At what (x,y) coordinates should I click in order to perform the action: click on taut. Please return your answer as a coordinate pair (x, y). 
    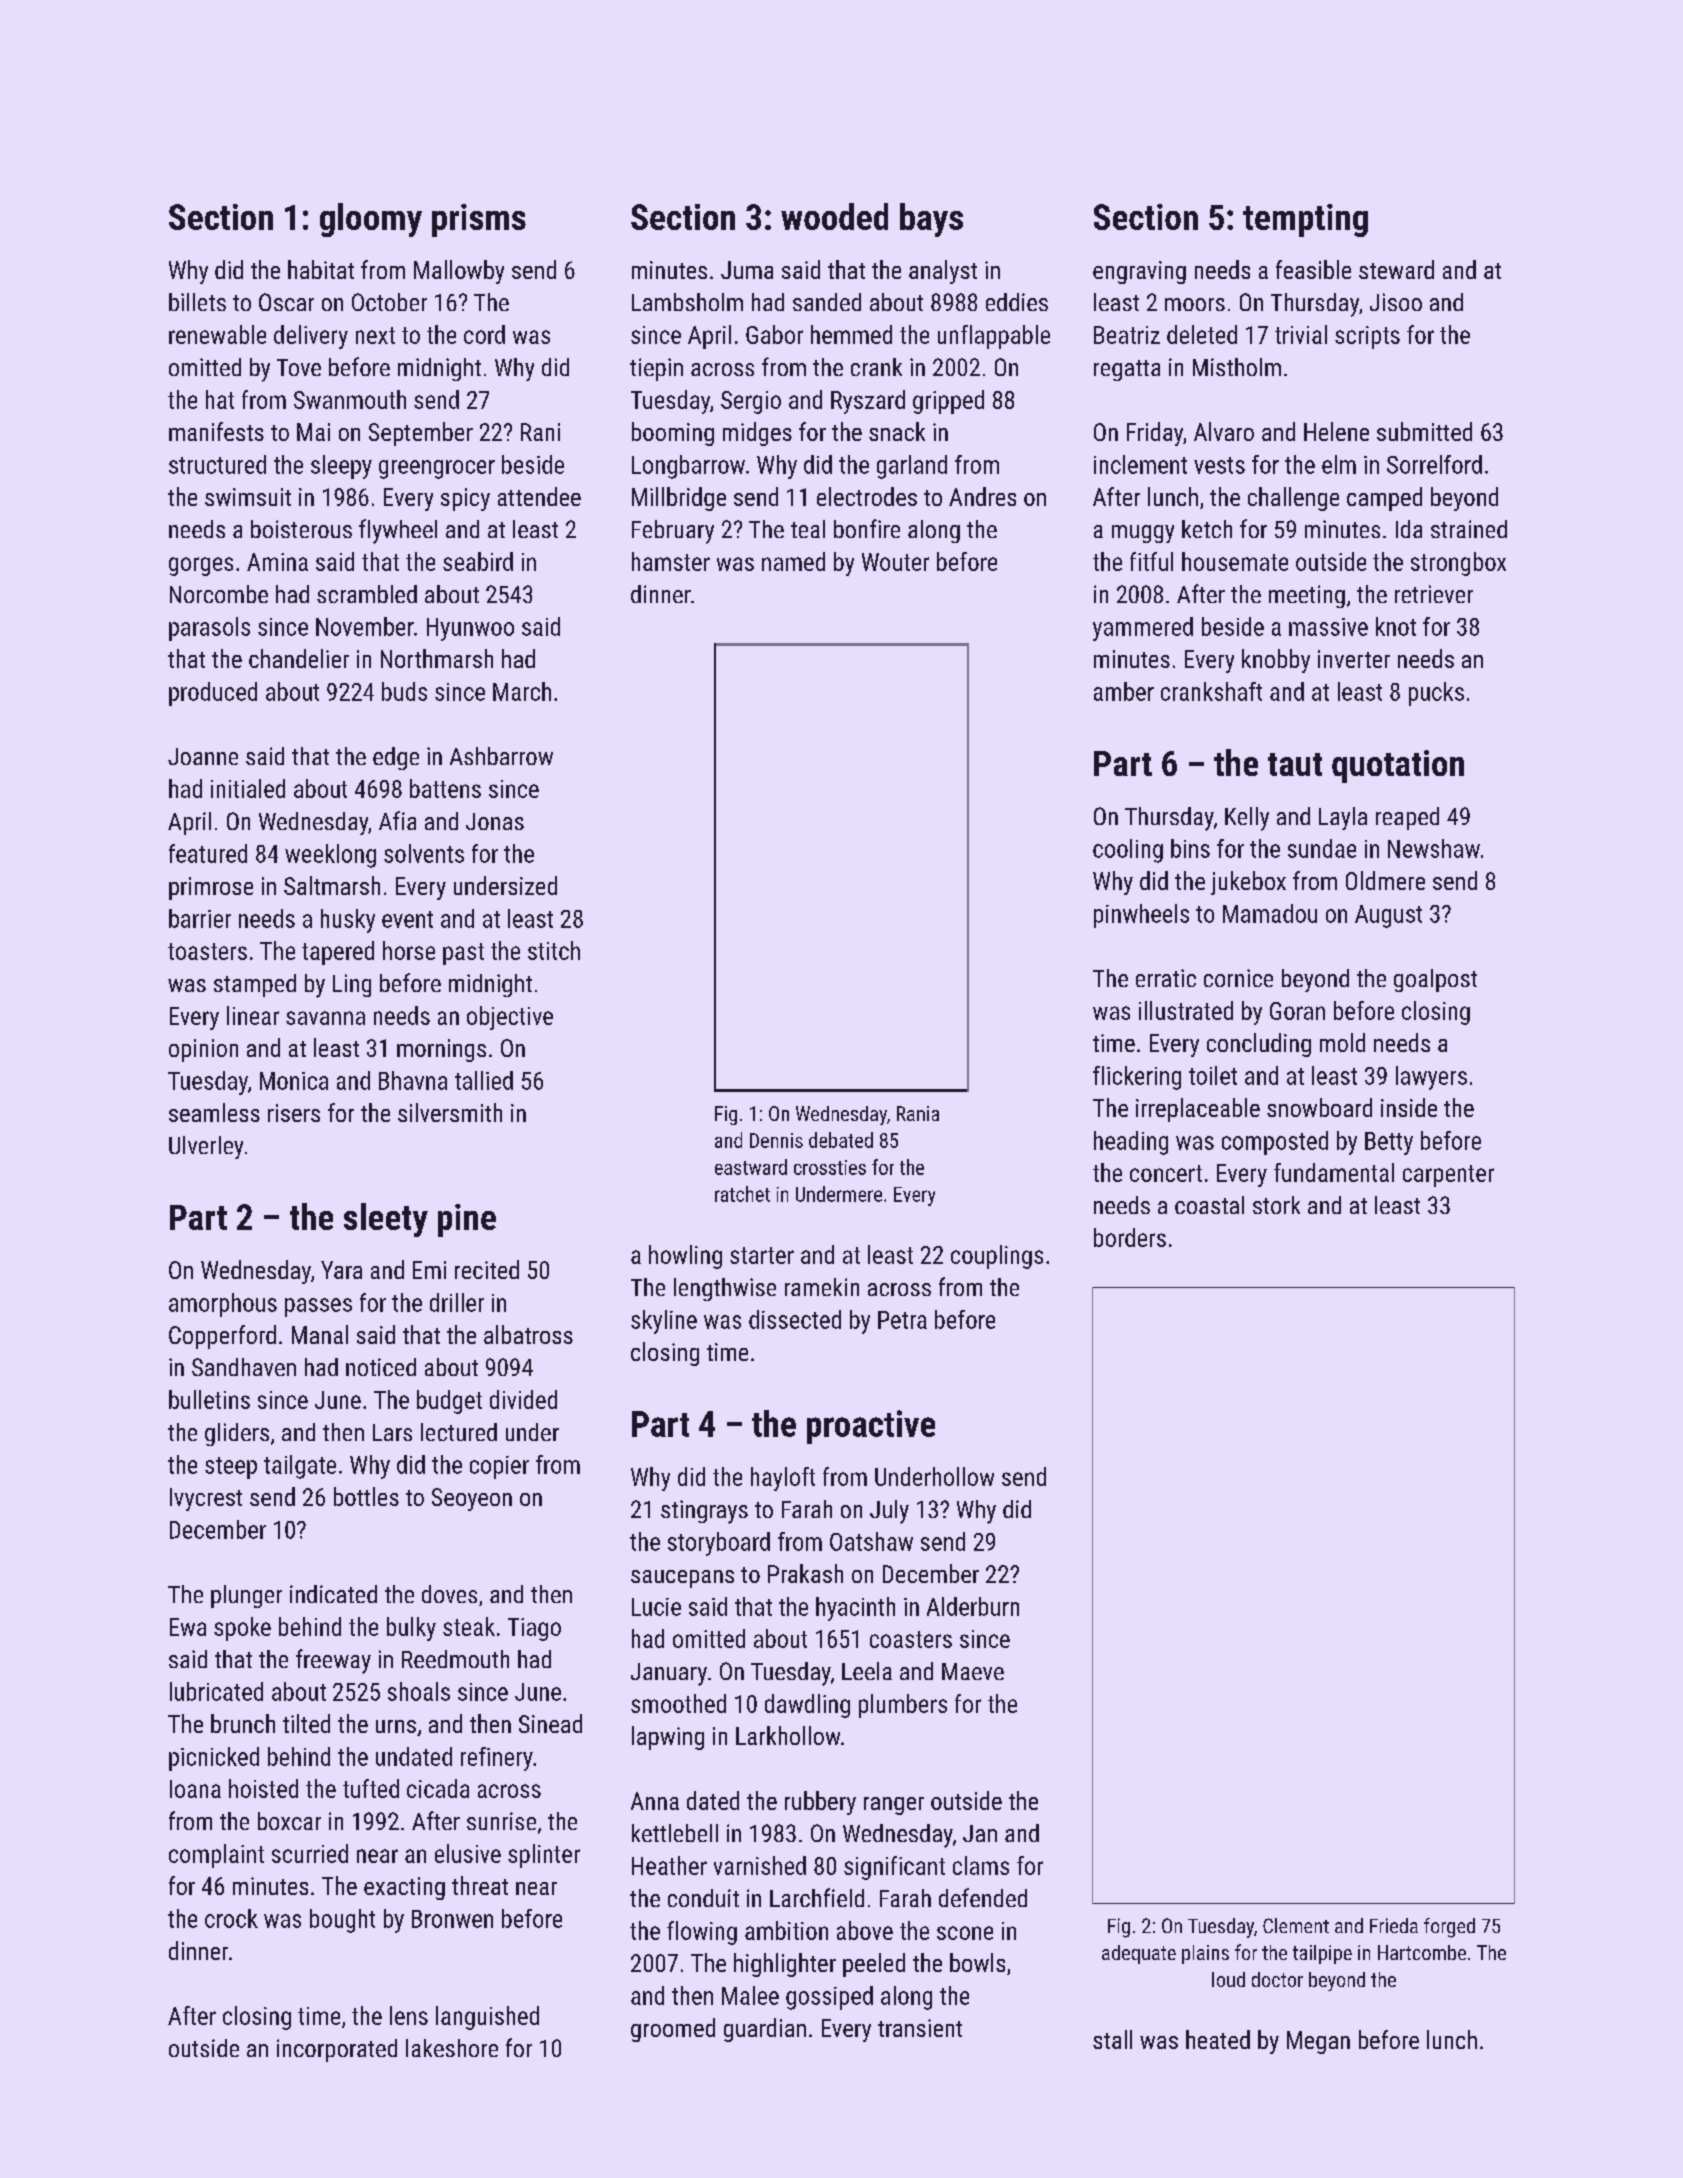
    Looking at the image, I should click on (1295, 764).
